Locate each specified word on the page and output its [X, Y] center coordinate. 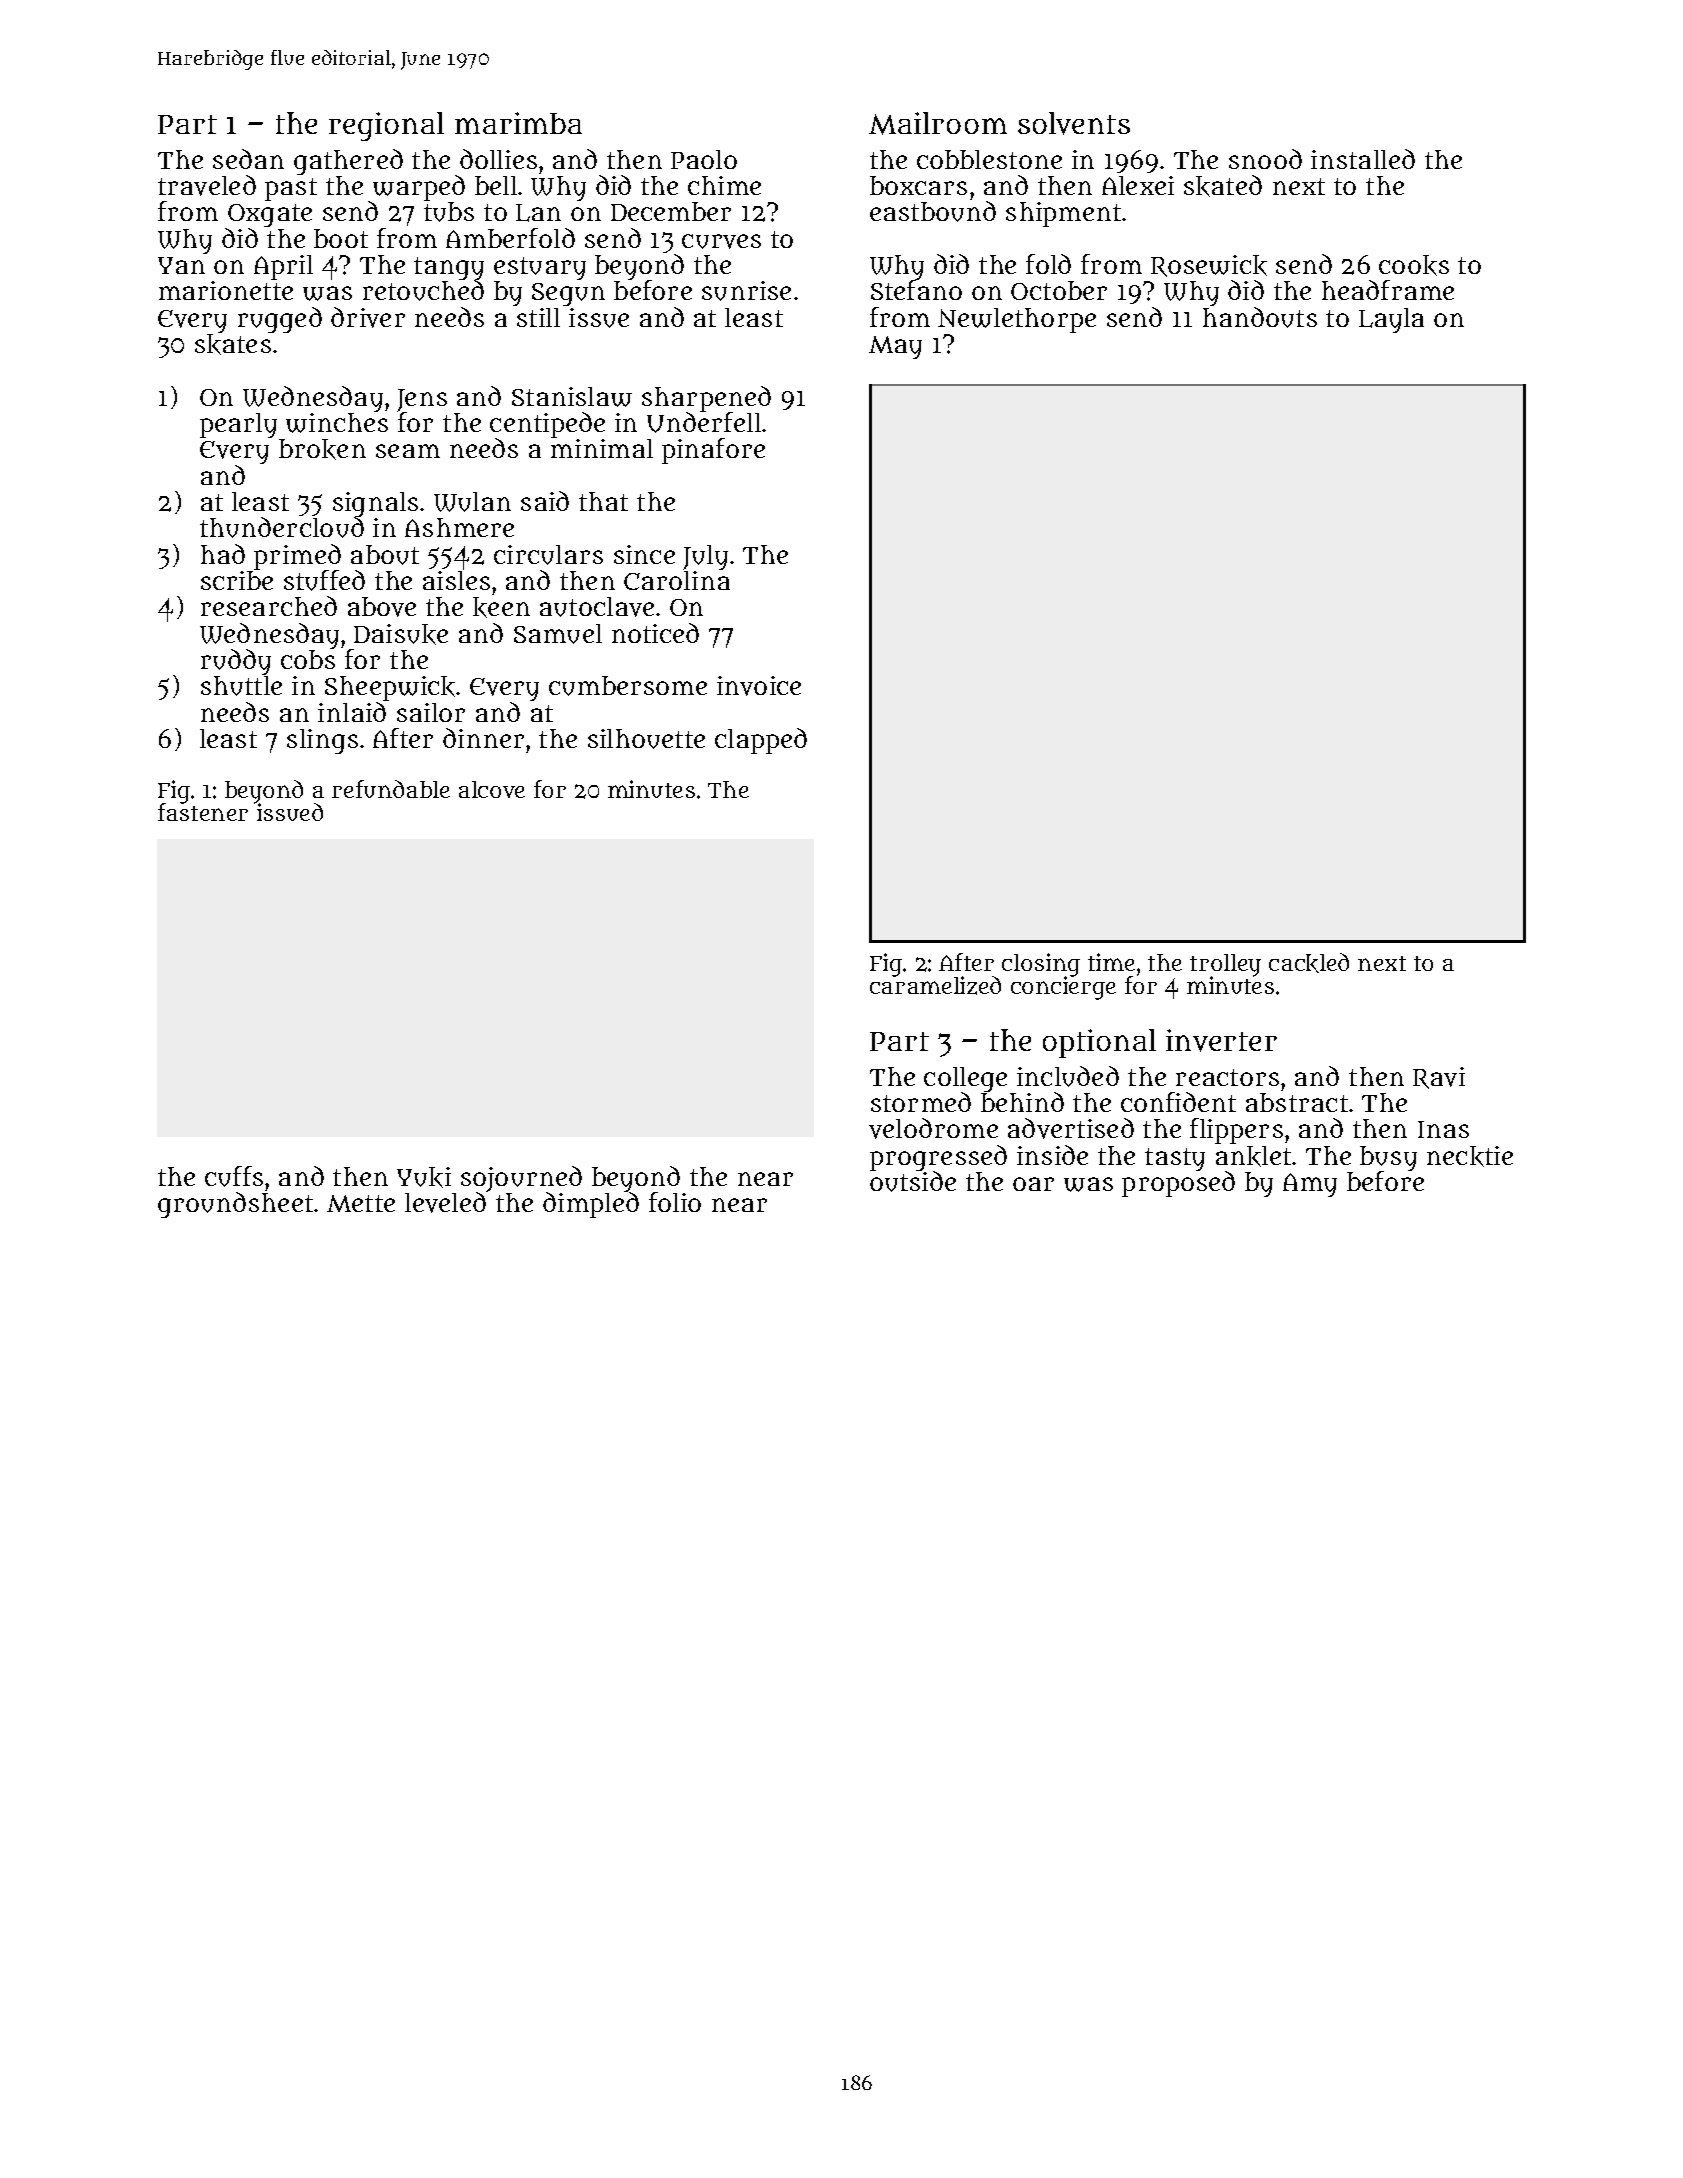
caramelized [935, 986]
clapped [761, 741]
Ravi [1439, 1078]
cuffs [234, 1176]
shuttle [241, 686]
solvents [1074, 123]
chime [724, 185]
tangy [449, 269]
